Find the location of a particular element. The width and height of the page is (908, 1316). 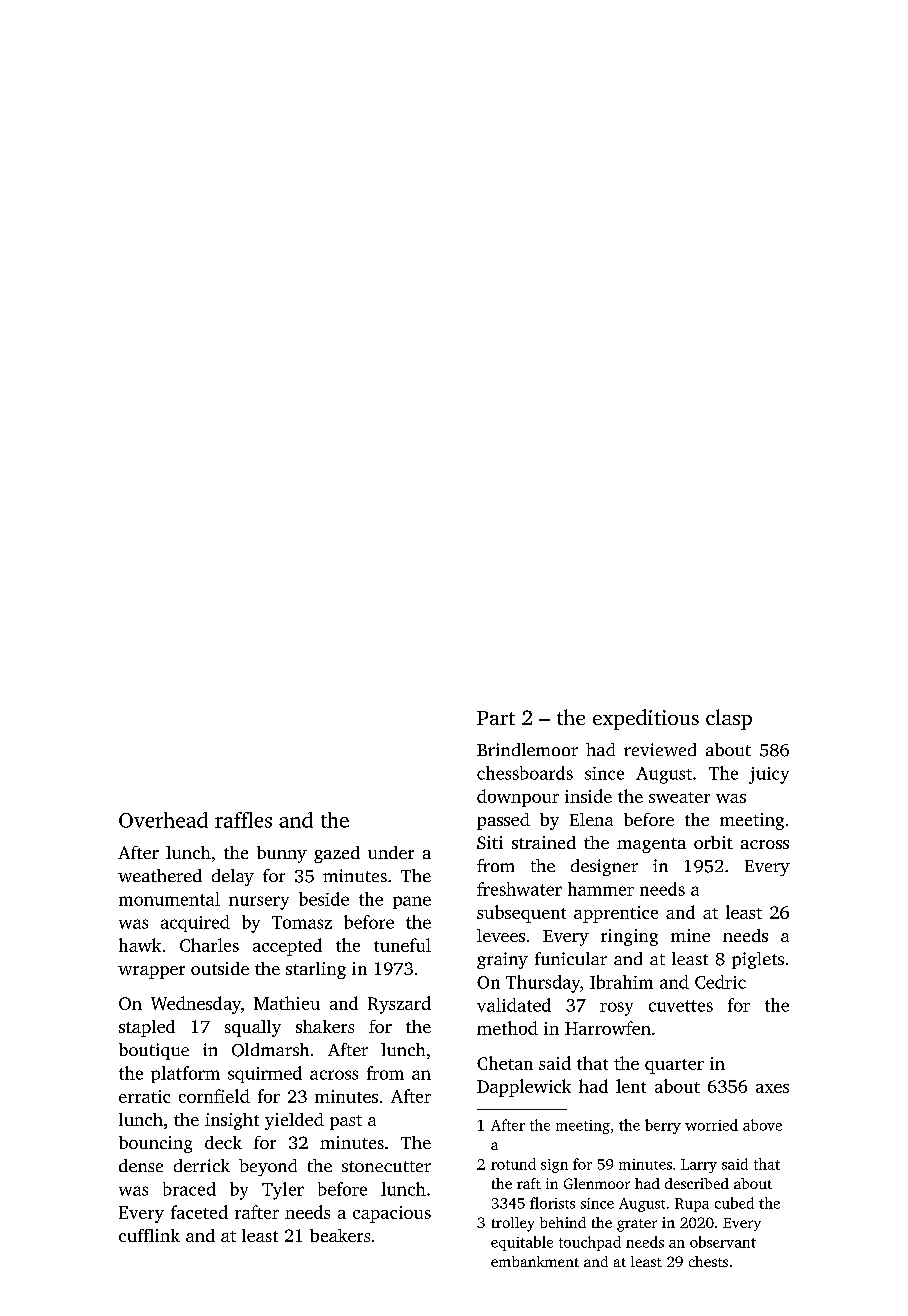

Ibrahim is located at coordinates (621, 982).
